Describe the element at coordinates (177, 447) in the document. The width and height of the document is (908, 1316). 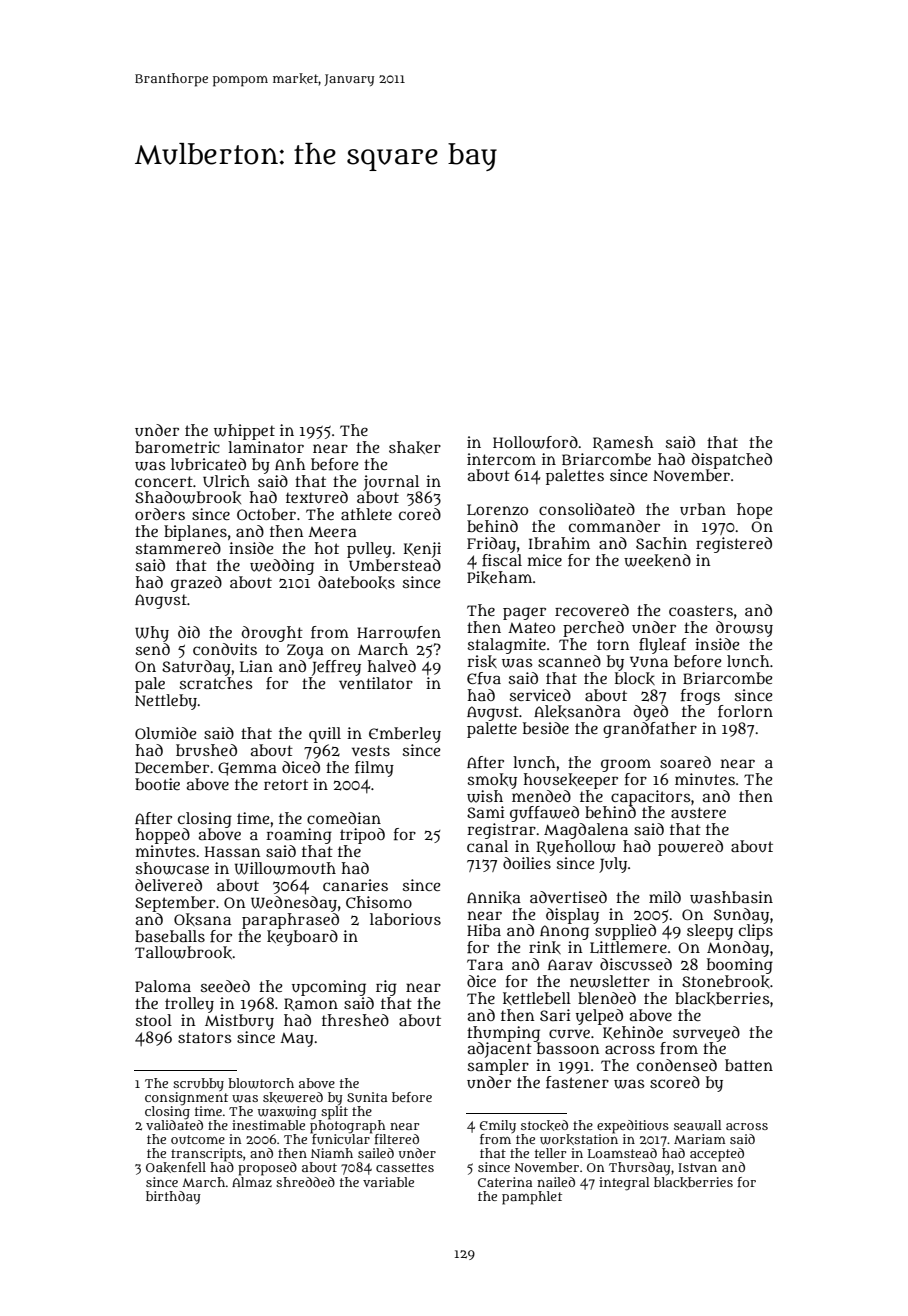
I see `barometric` at that location.
